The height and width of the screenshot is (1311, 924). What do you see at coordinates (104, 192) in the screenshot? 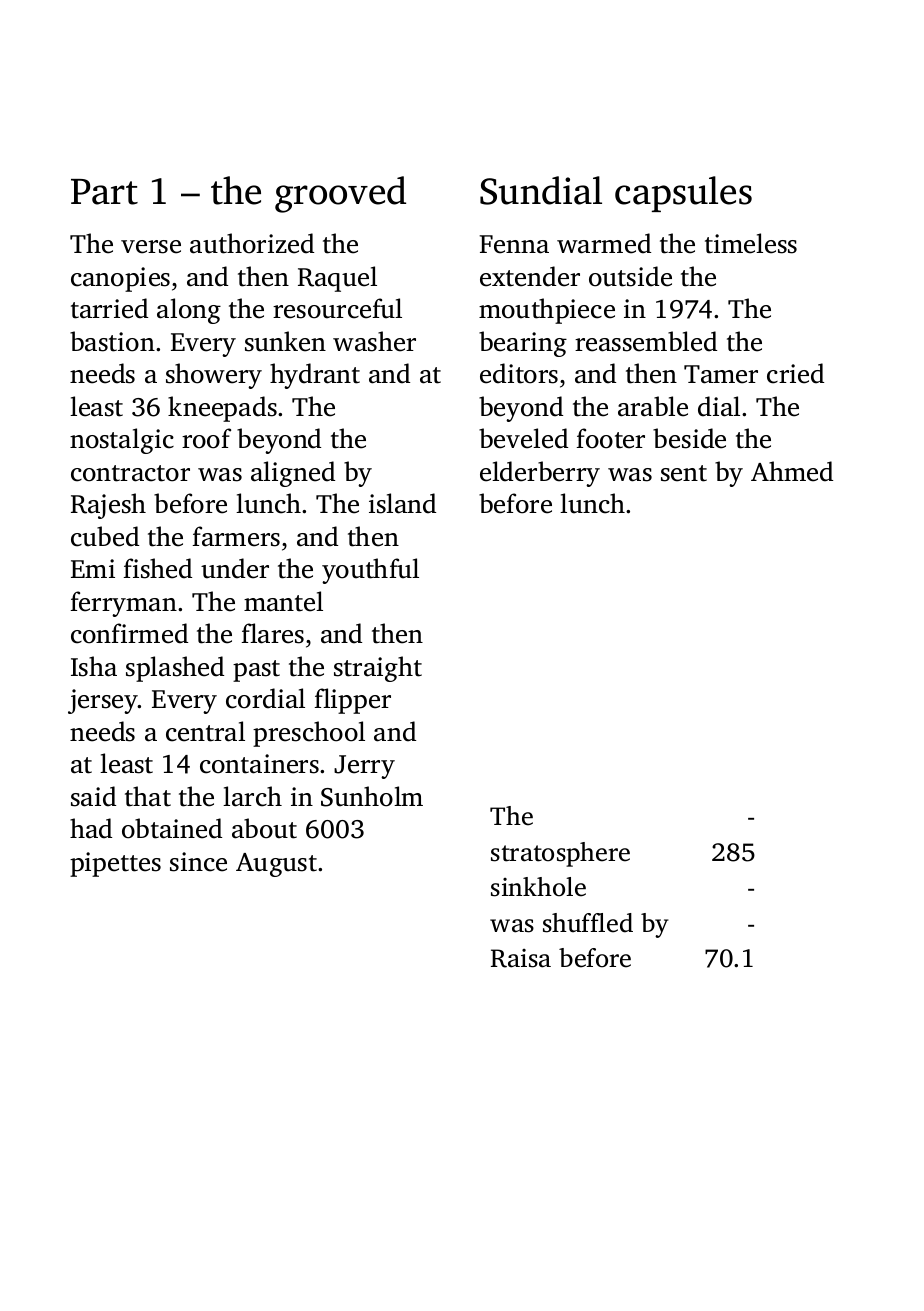
I see `Part` at bounding box center [104, 192].
